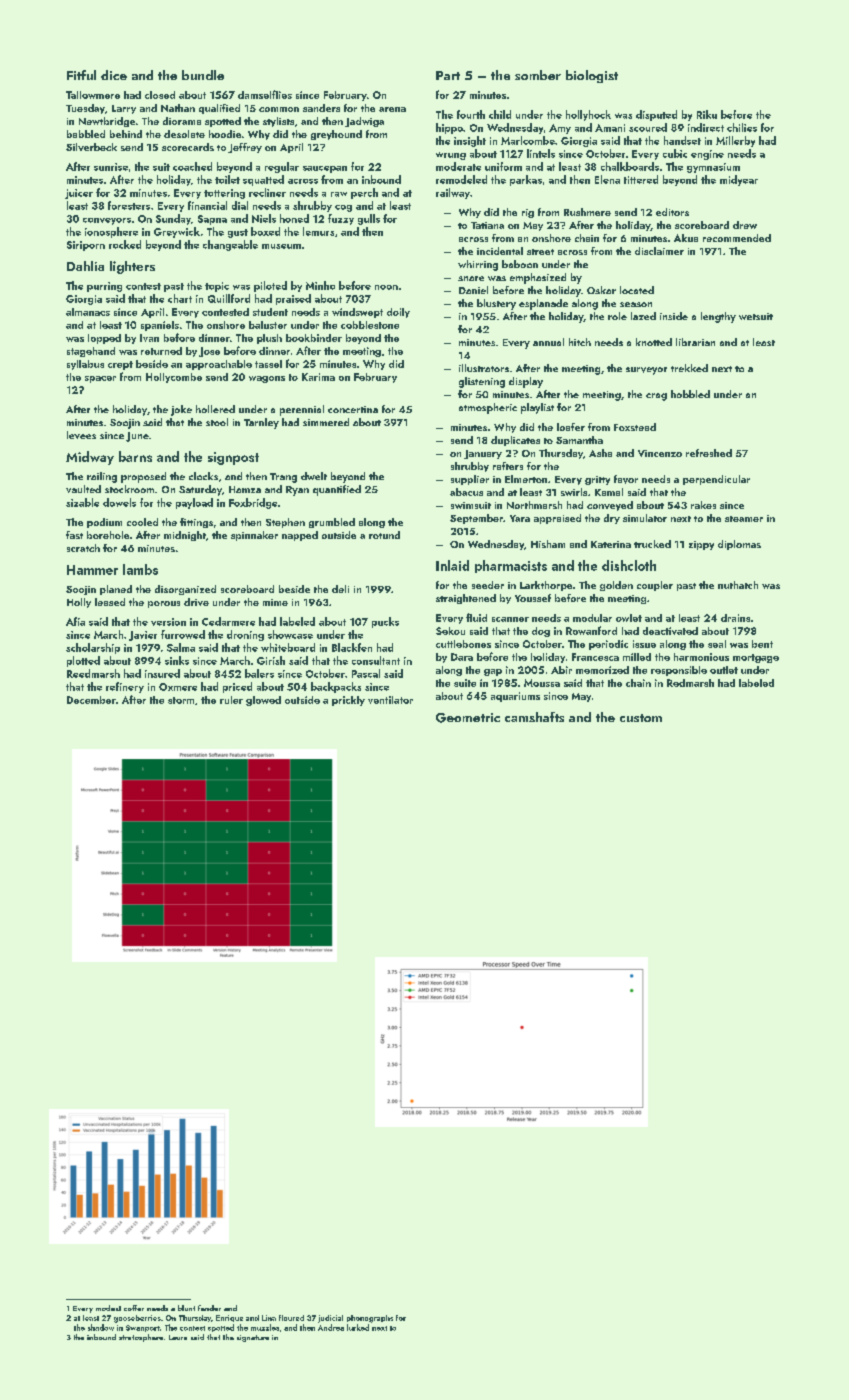 This screenshot has height=1400, width=849. I want to click on Foxbridge, so click(253, 503).
